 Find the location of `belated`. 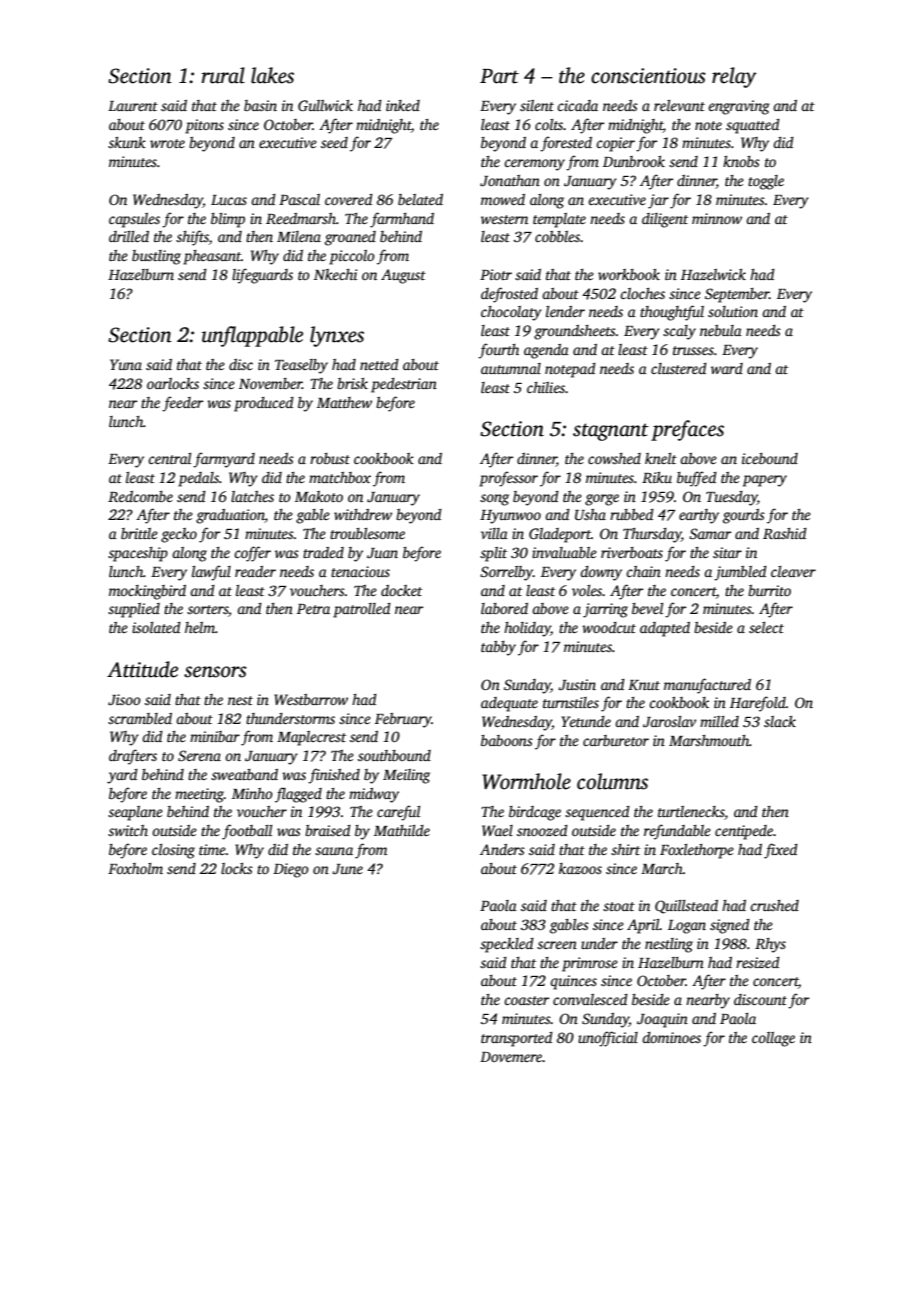

belated is located at coordinates (420, 199).
